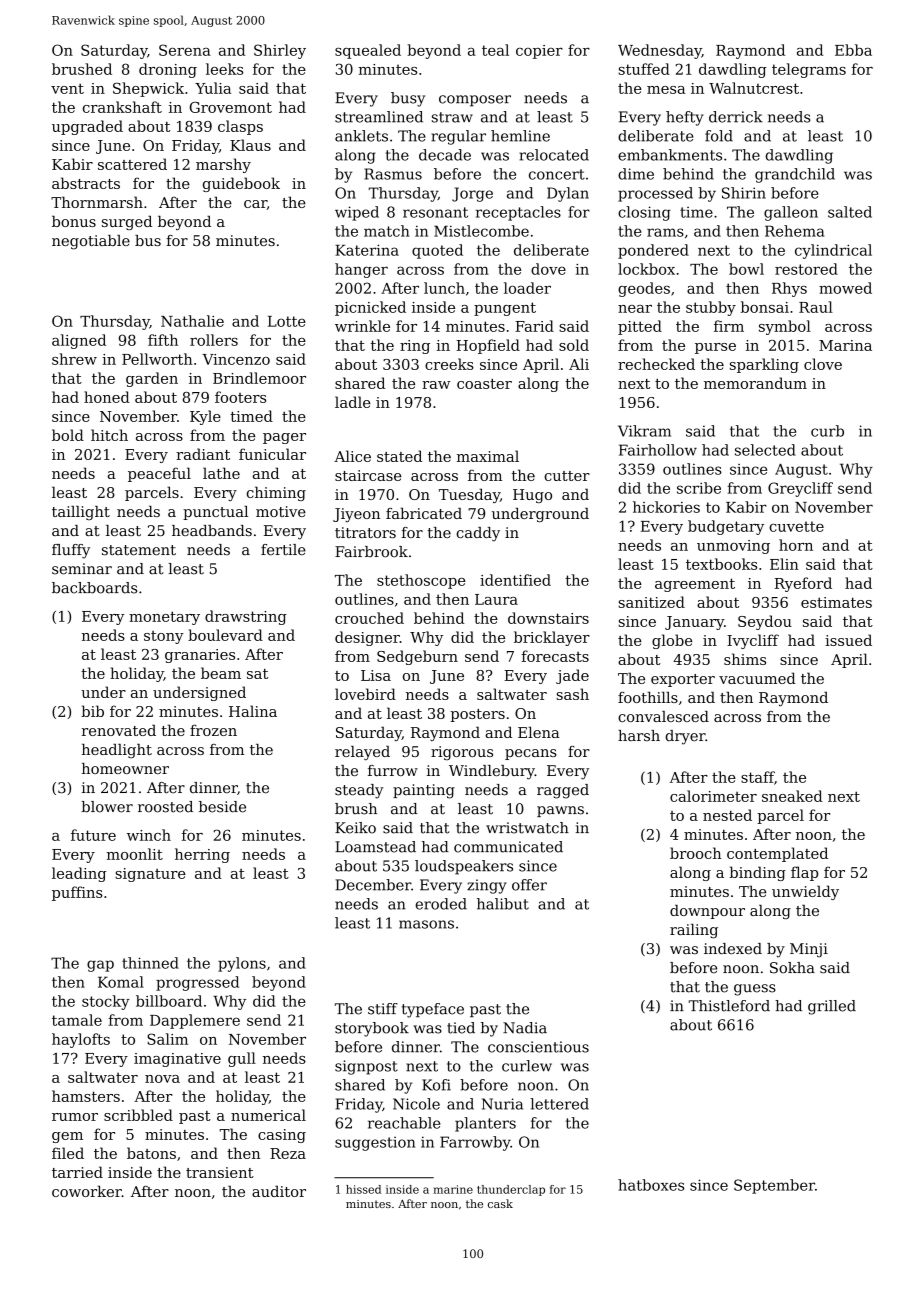  I want to click on Nathalie, so click(192, 321).
